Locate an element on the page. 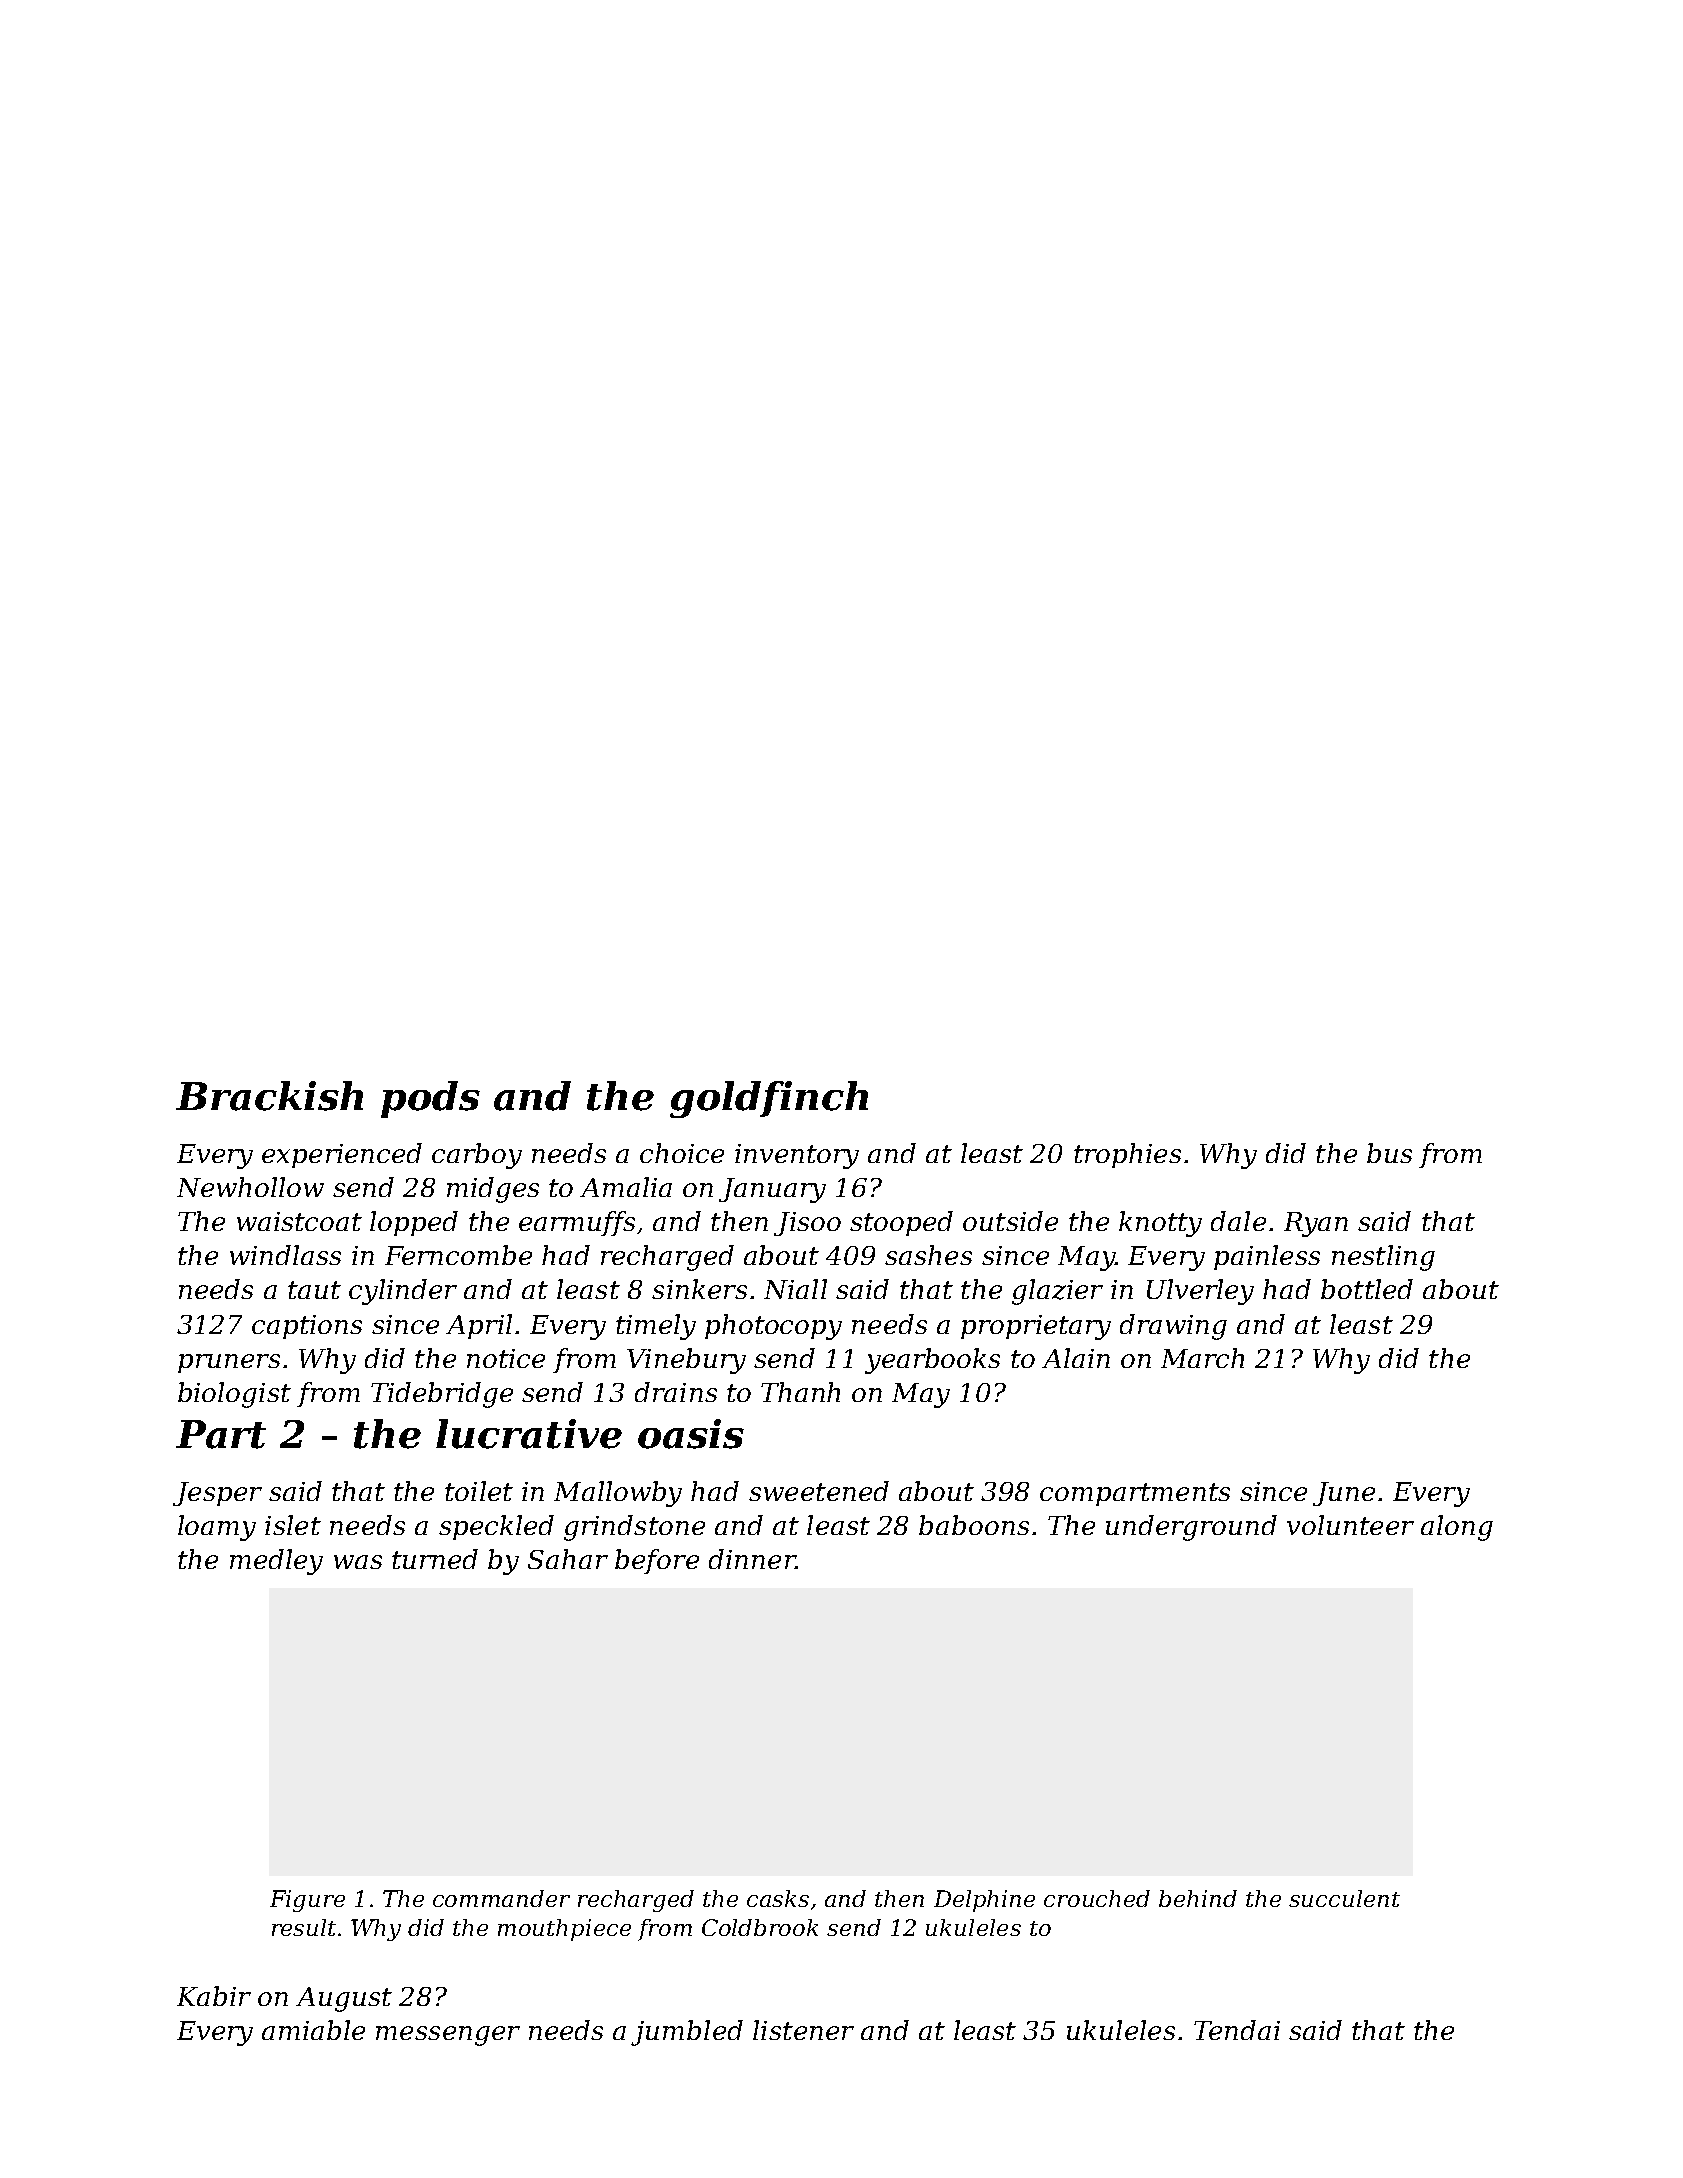 The height and width of the image is (2178, 1683). volunteer is located at coordinates (1350, 1525).
